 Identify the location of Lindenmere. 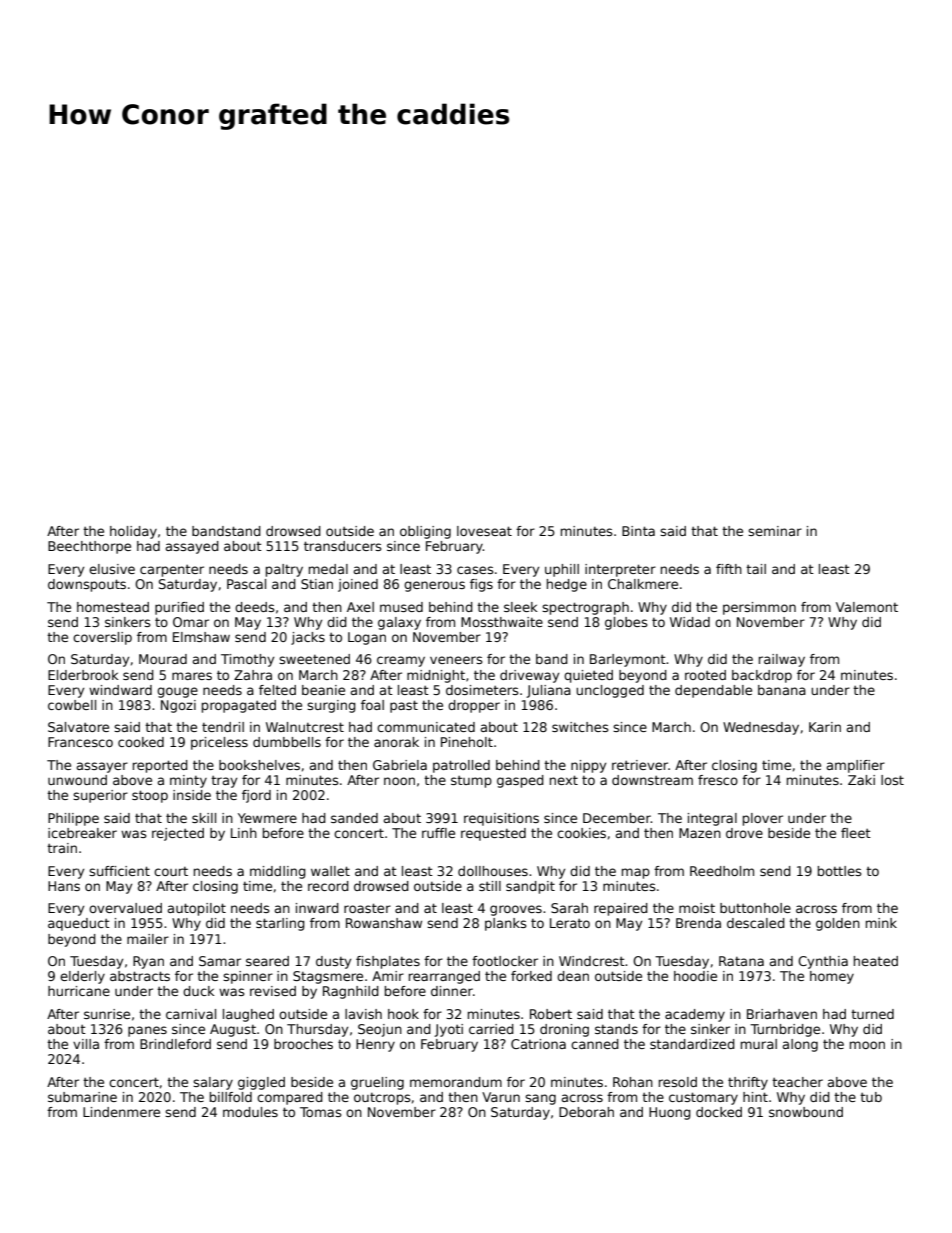
(121, 1112).
